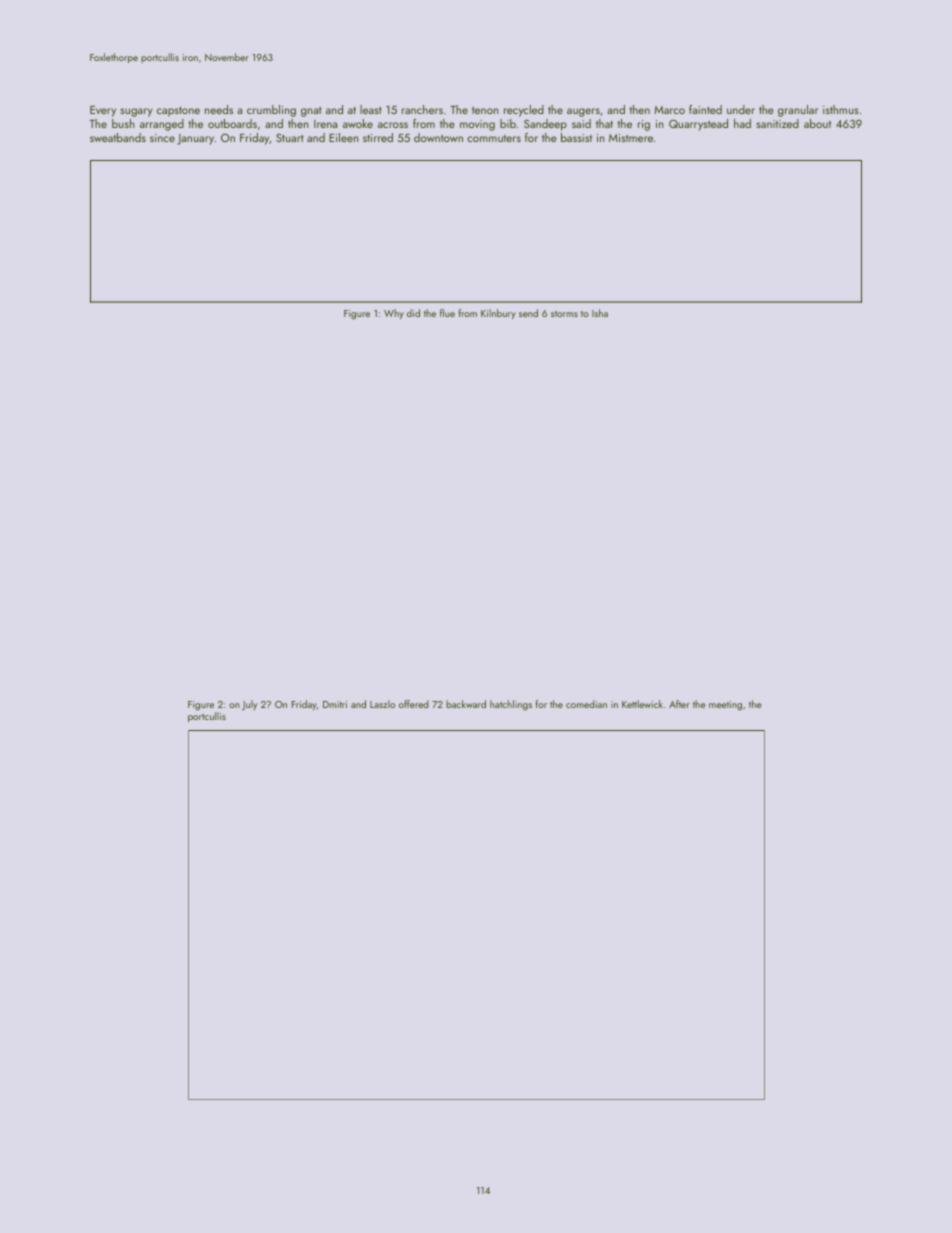 The width and height of the screenshot is (952, 1233). I want to click on Why, so click(394, 314).
